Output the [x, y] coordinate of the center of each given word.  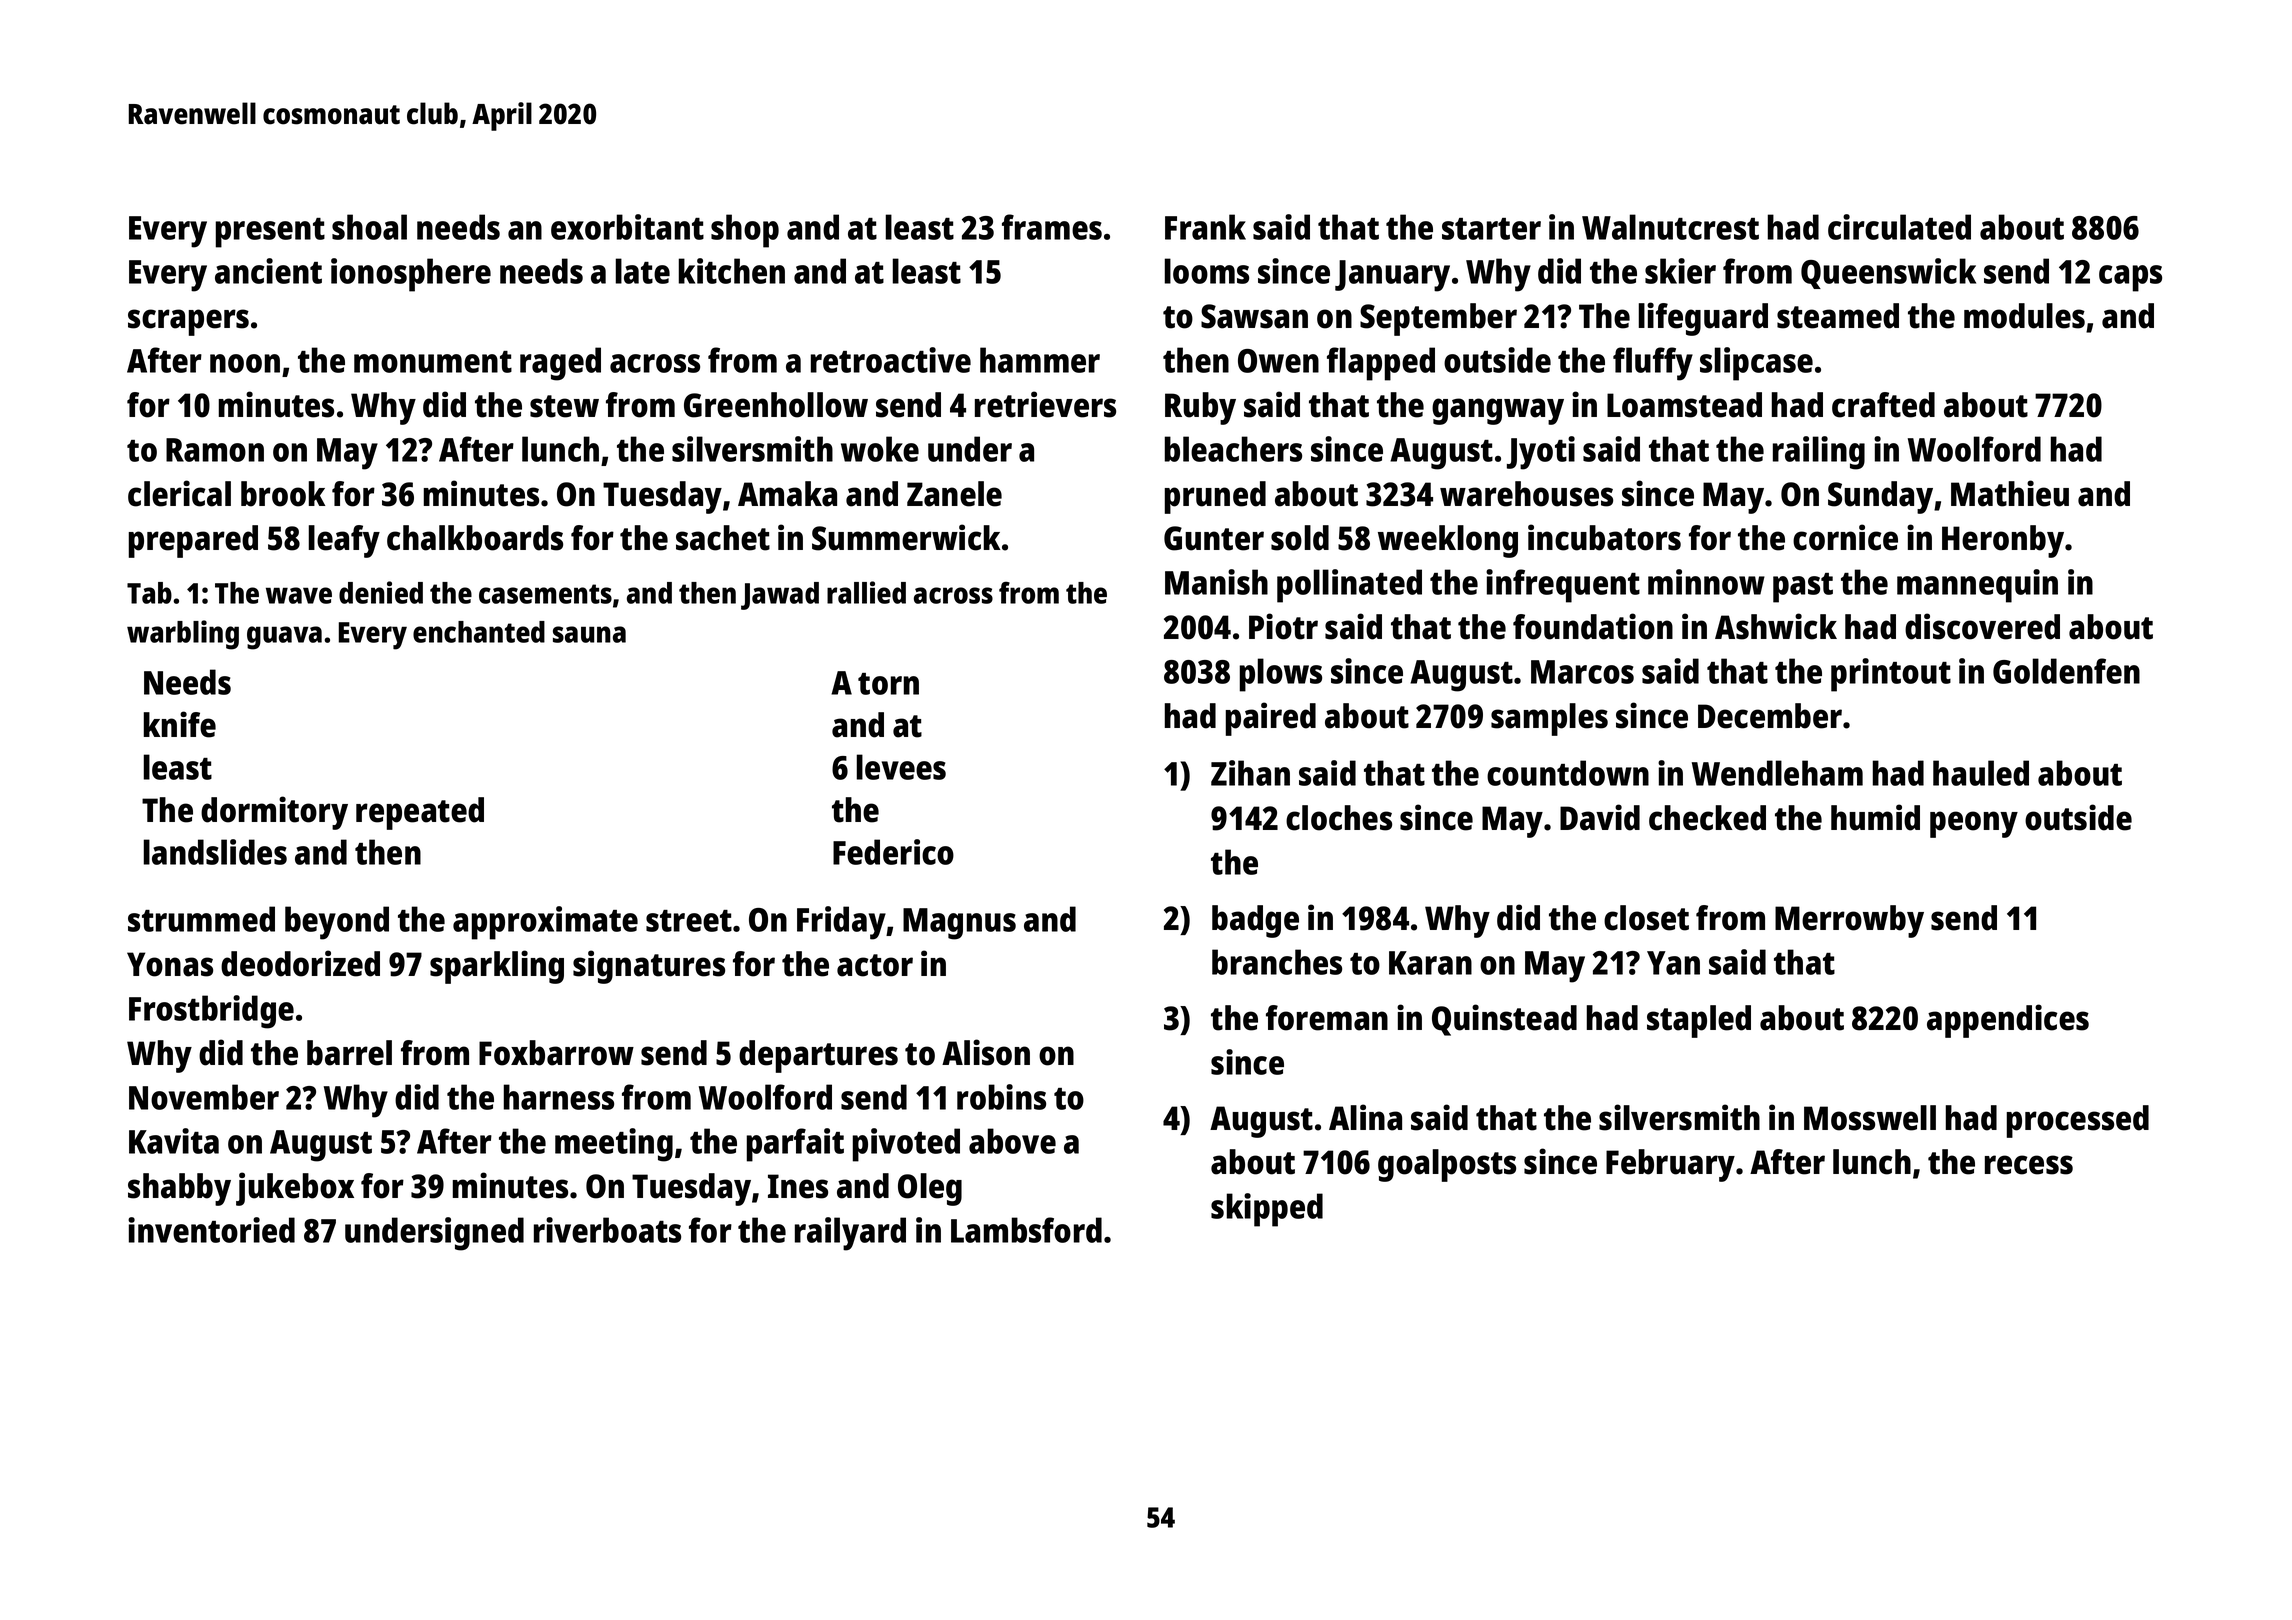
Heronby [2003, 541]
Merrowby [1849, 921]
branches [1277, 962]
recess [2029, 1165]
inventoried [211, 1230]
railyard [850, 1234]
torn [888, 684]
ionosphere [411, 275]
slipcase [1756, 364]
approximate [545, 923]
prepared [193, 541]
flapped [1381, 364]
